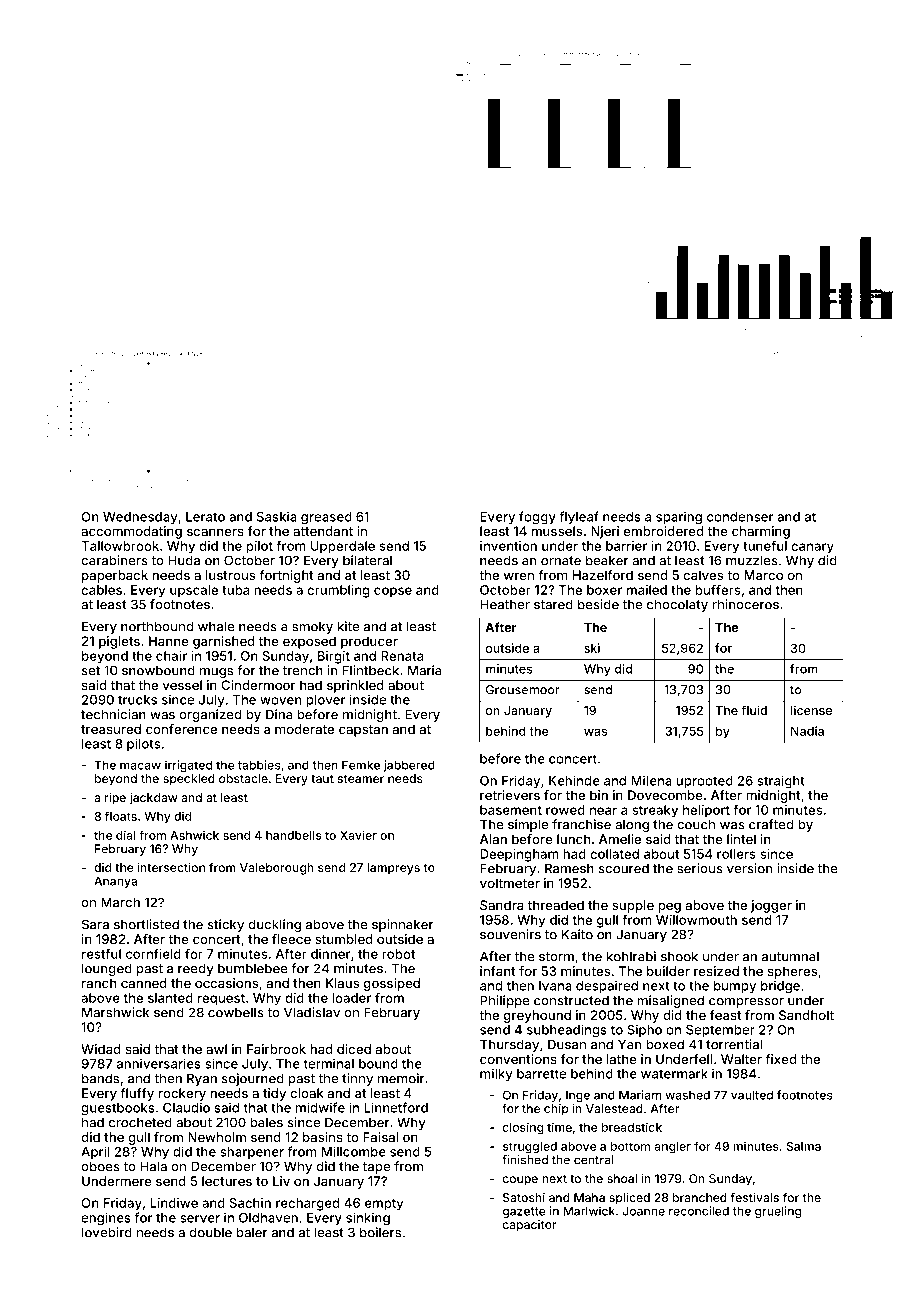 The height and width of the document is (1308, 924). Describe the element at coordinates (749, 868) in the document. I see `version` at that location.
